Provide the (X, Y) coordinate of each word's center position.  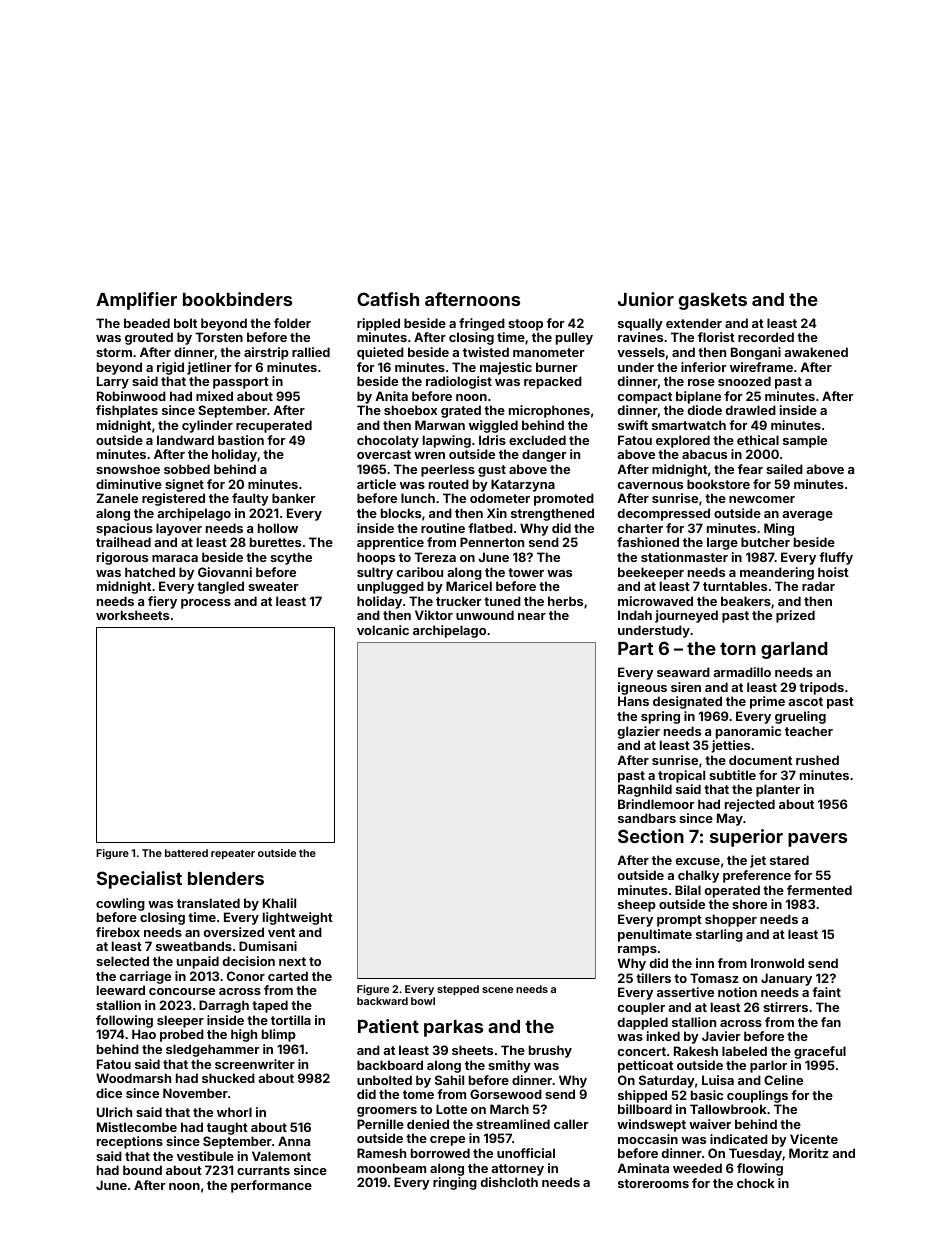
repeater (233, 854)
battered (186, 853)
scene (497, 990)
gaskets (712, 301)
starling (719, 935)
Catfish (388, 299)
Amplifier (136, 301)
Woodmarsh (133, 1078)
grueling (800, 717)
